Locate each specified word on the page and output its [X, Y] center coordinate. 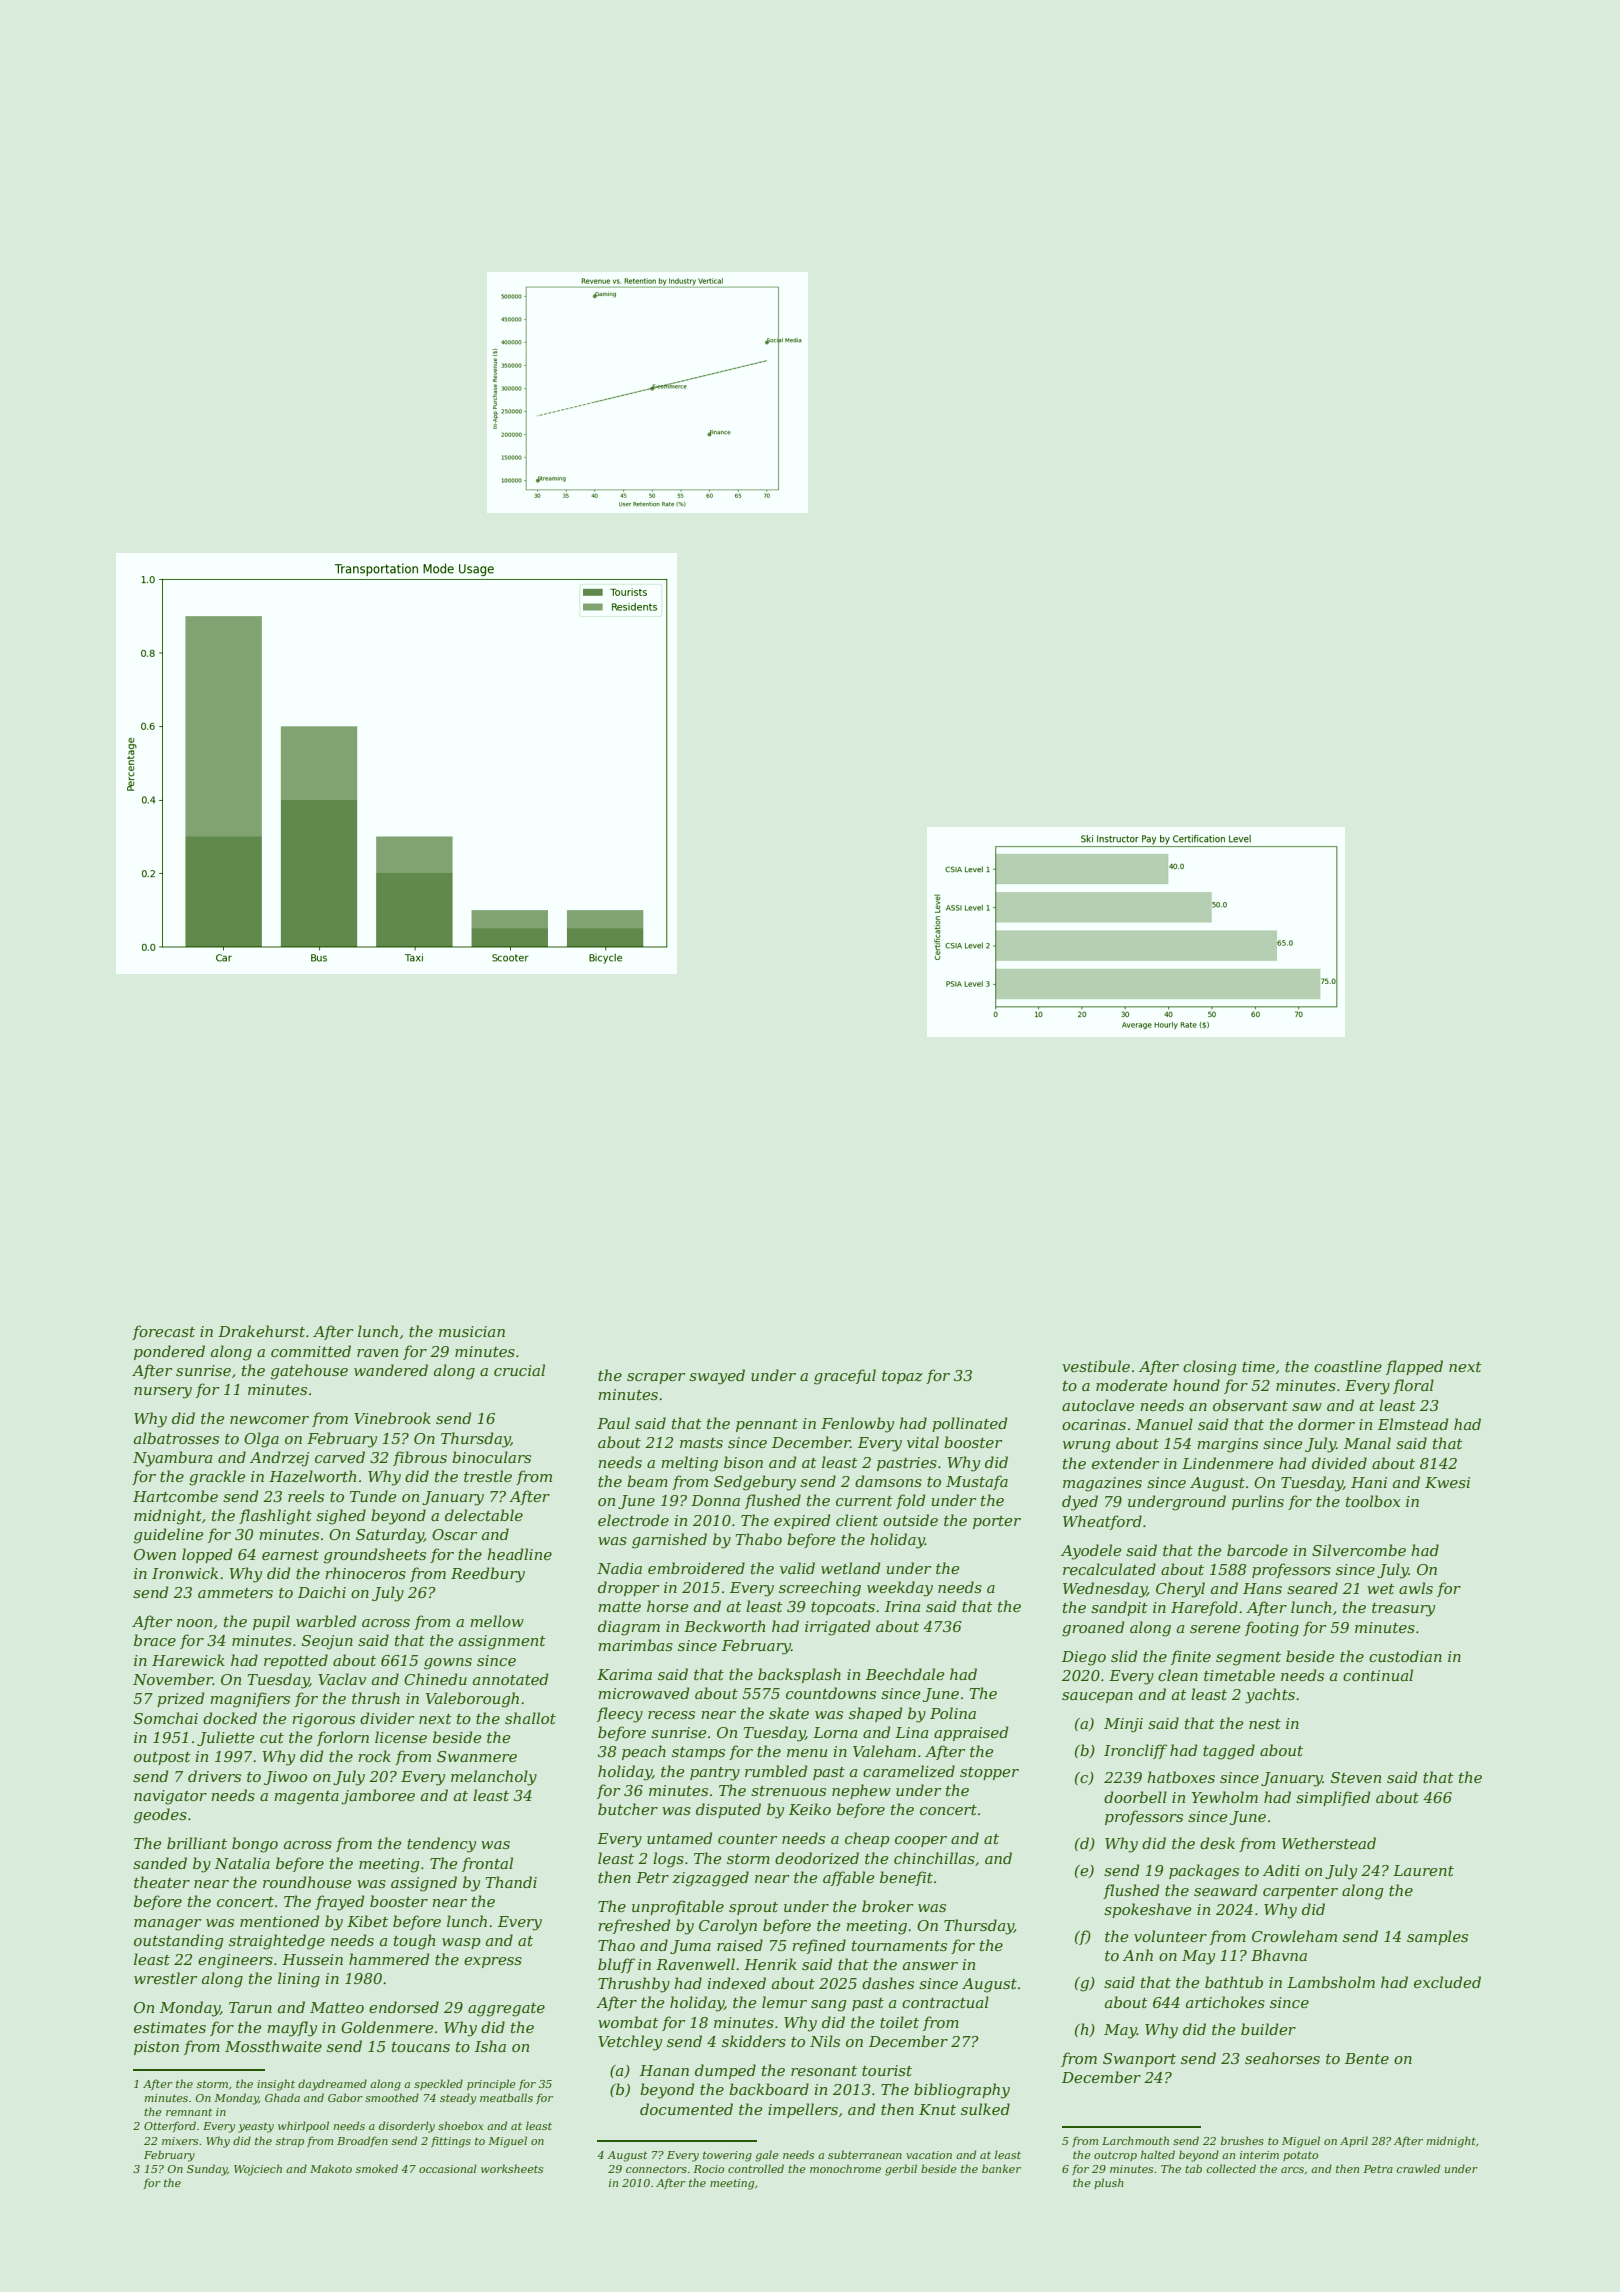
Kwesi [1447, 1482]
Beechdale [905, 1674]
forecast [163, 1332]
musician [472, 1331]
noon [194, 1623]
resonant [824, 2071]
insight [276, 2085]
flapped [1414, 1367]
